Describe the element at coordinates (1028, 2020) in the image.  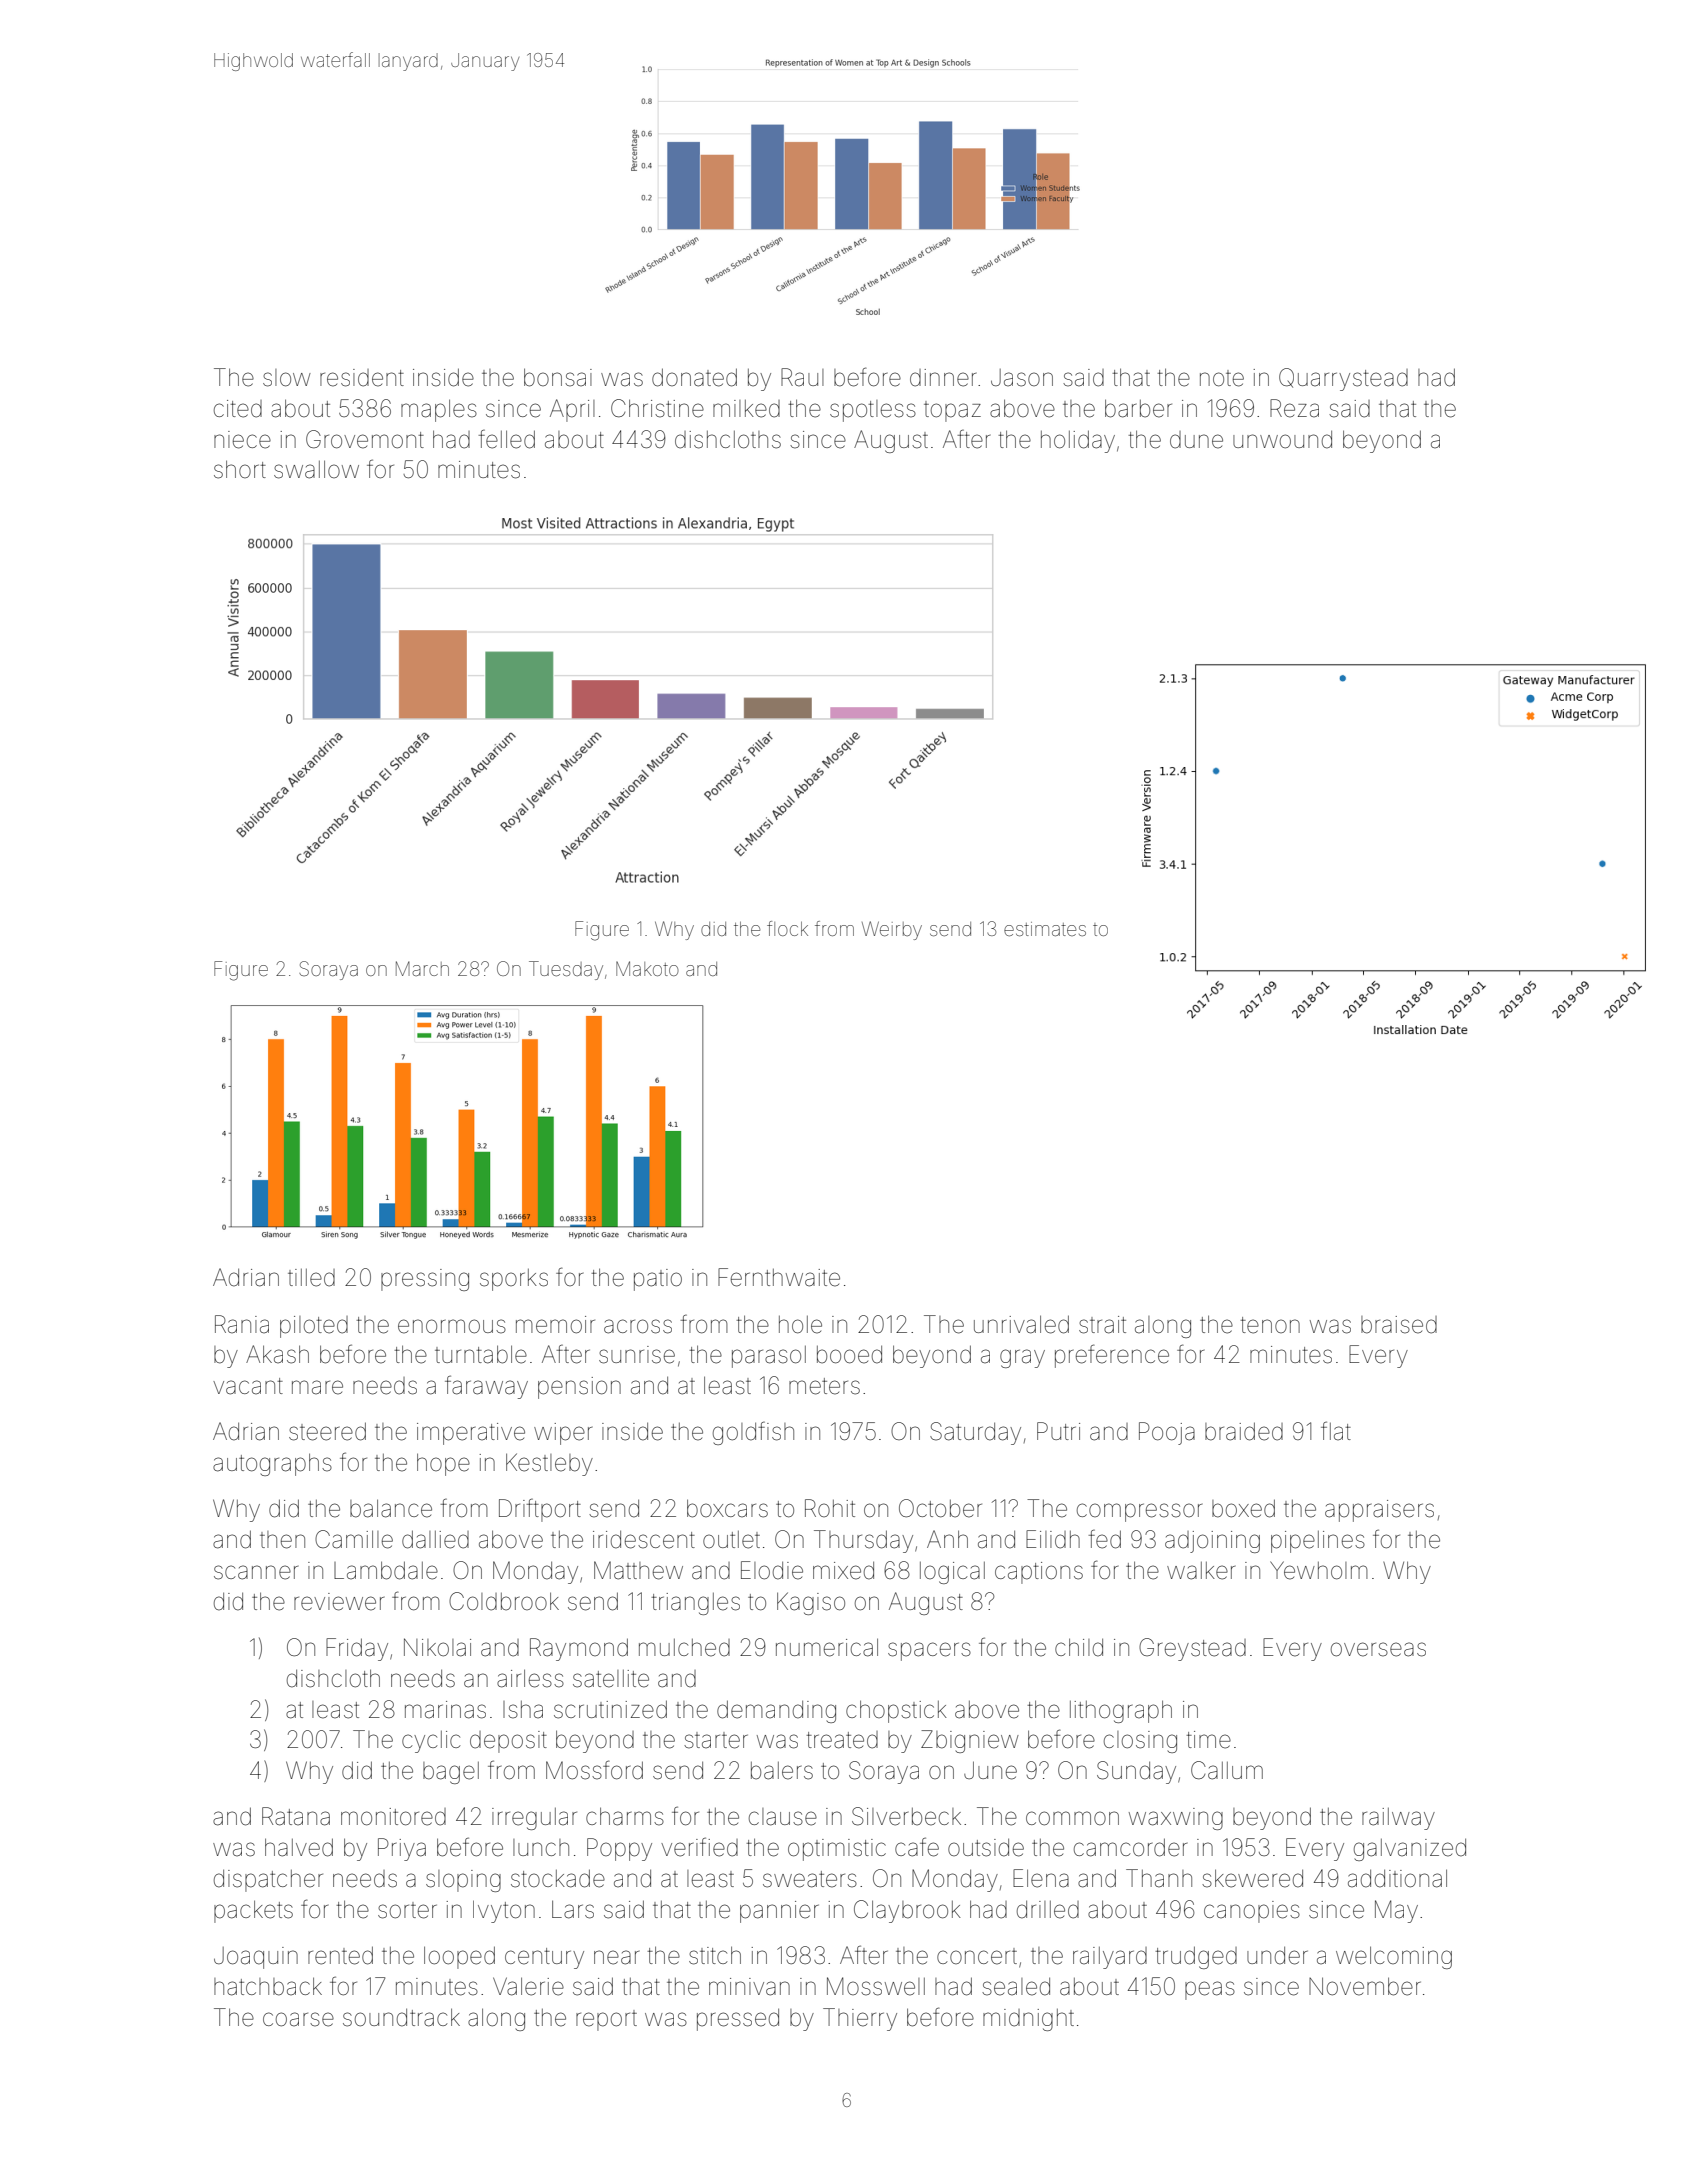
I see `midnight` at that location.
